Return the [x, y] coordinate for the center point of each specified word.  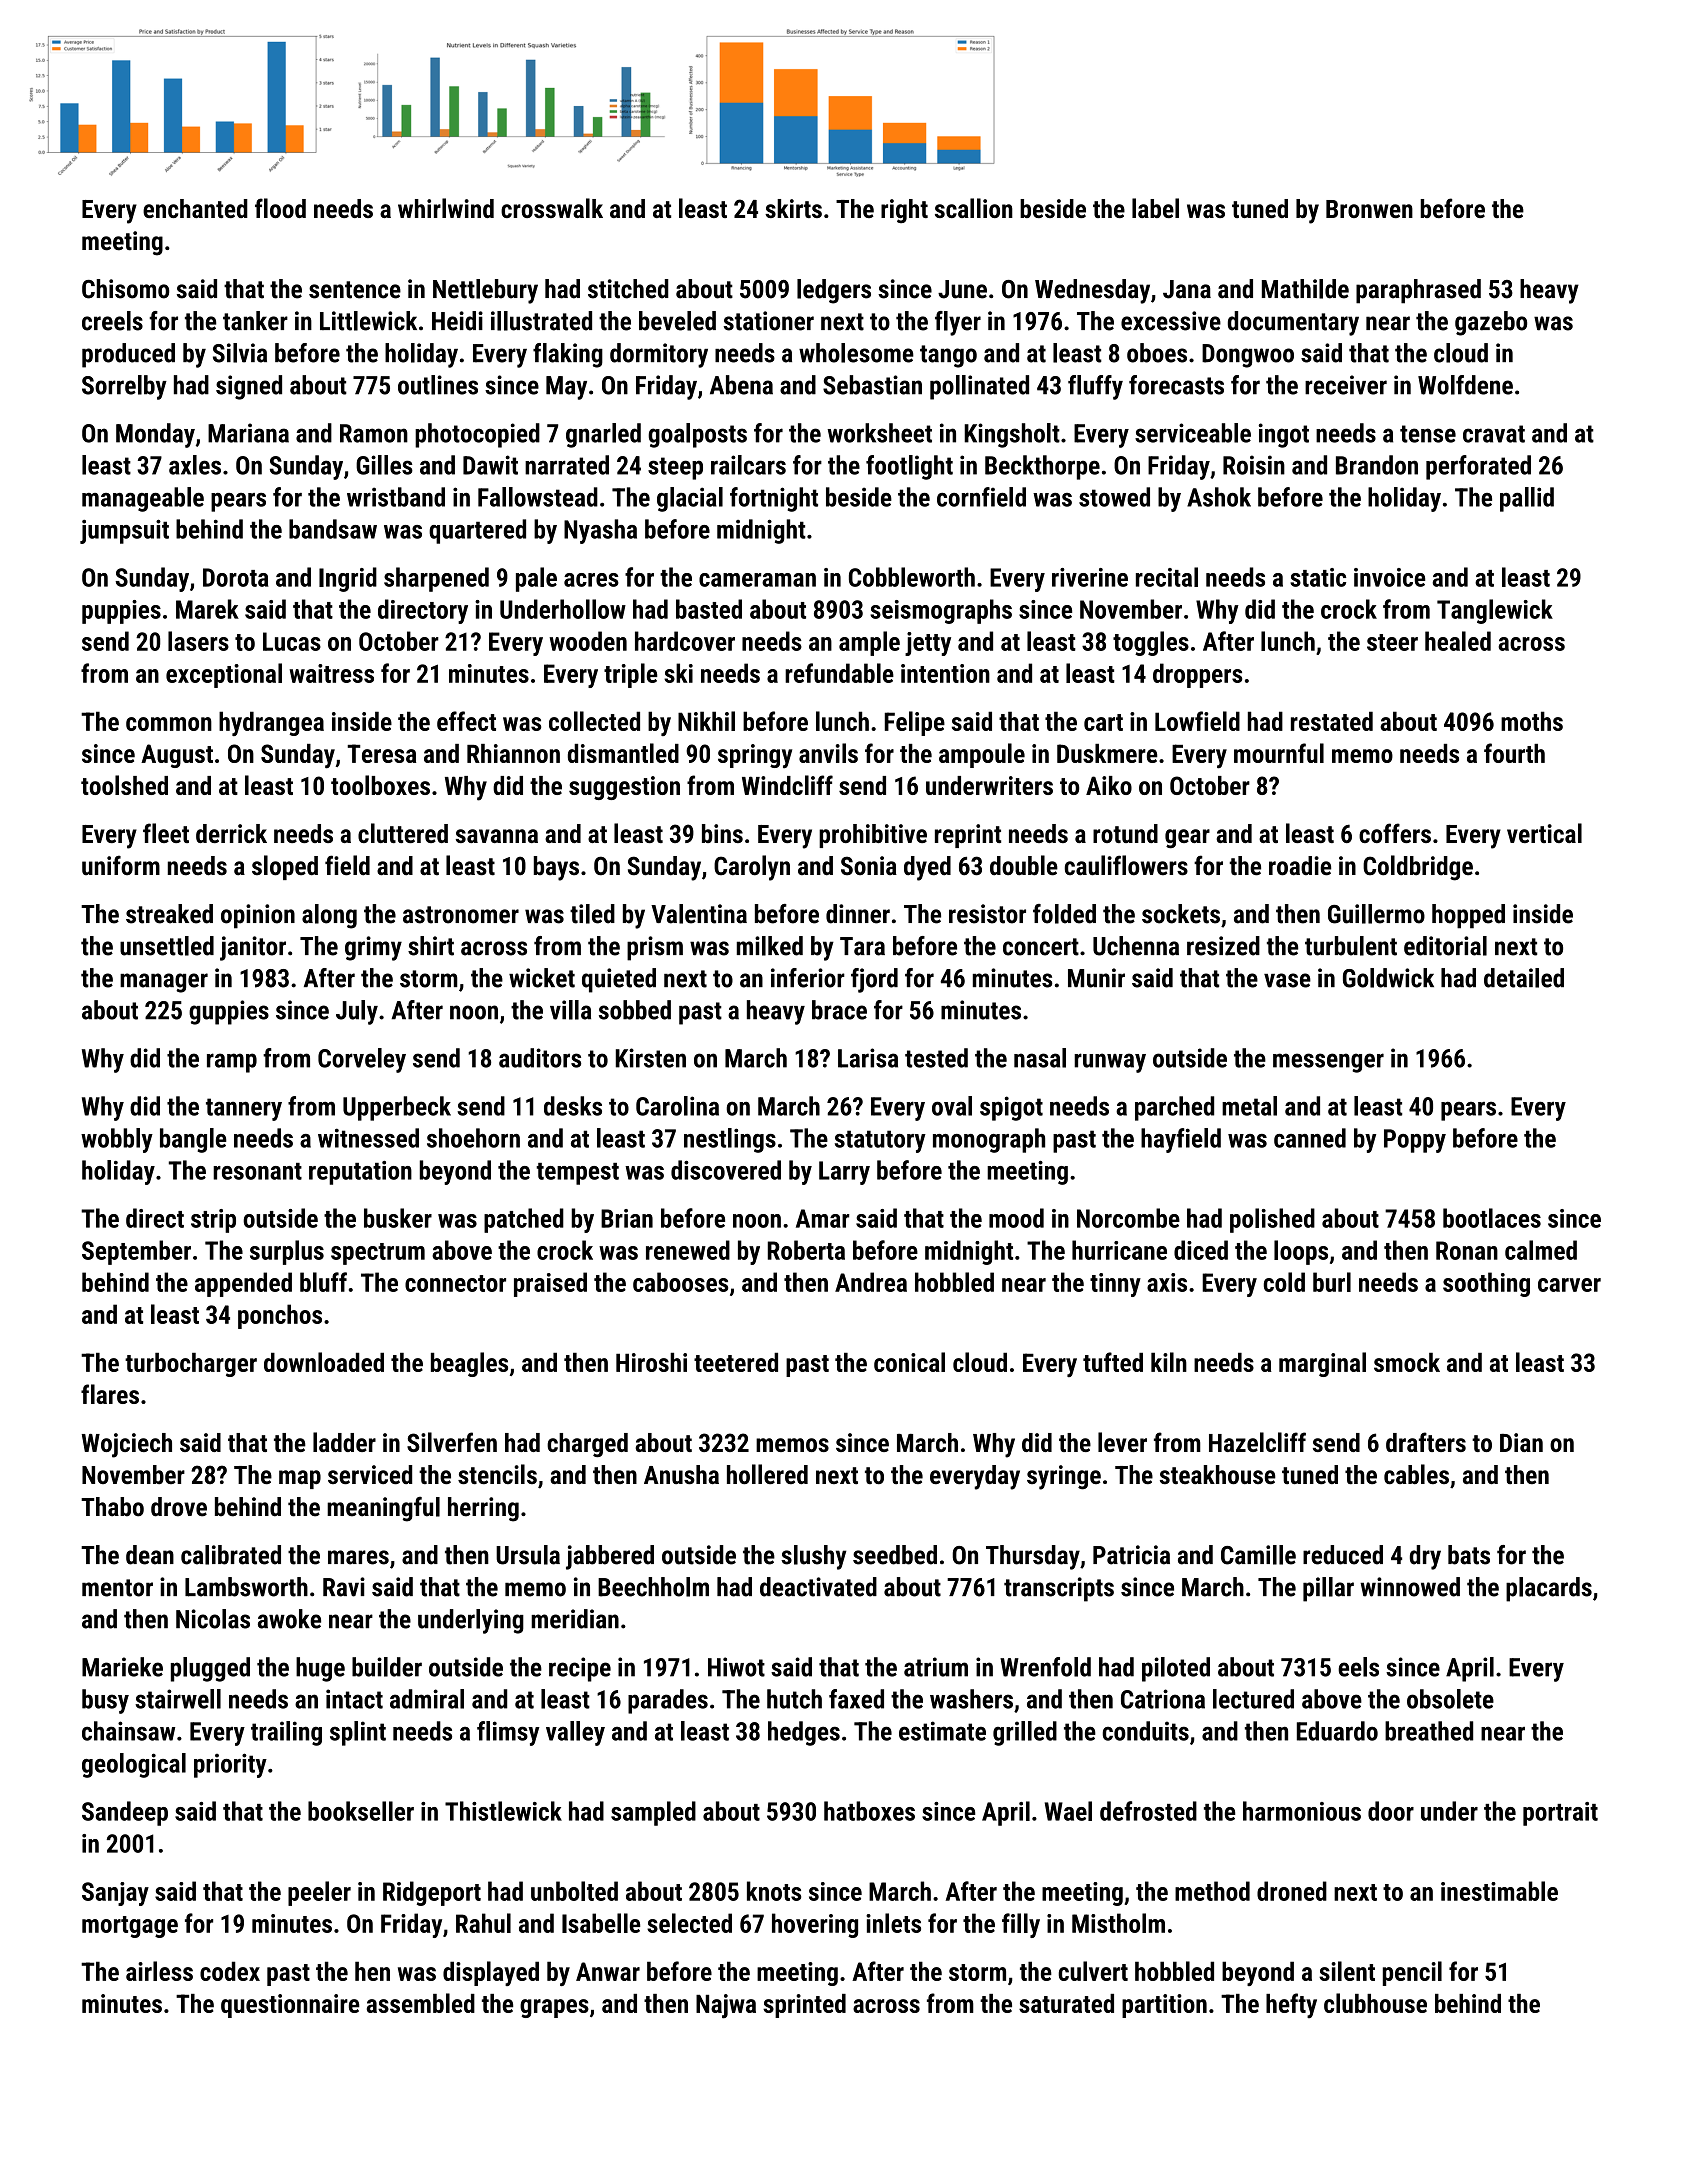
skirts [793, 208]
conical [909, 1362]
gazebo [1491, 323]
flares [110, 1394]
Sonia [869, 866]
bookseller [361, 1811]
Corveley [362, 1060]
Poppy [1415, 1141]
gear [1187, 839]
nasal [1040, 1058]
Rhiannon [513, 753]
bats [1469, 1555]
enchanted [195, 208]
